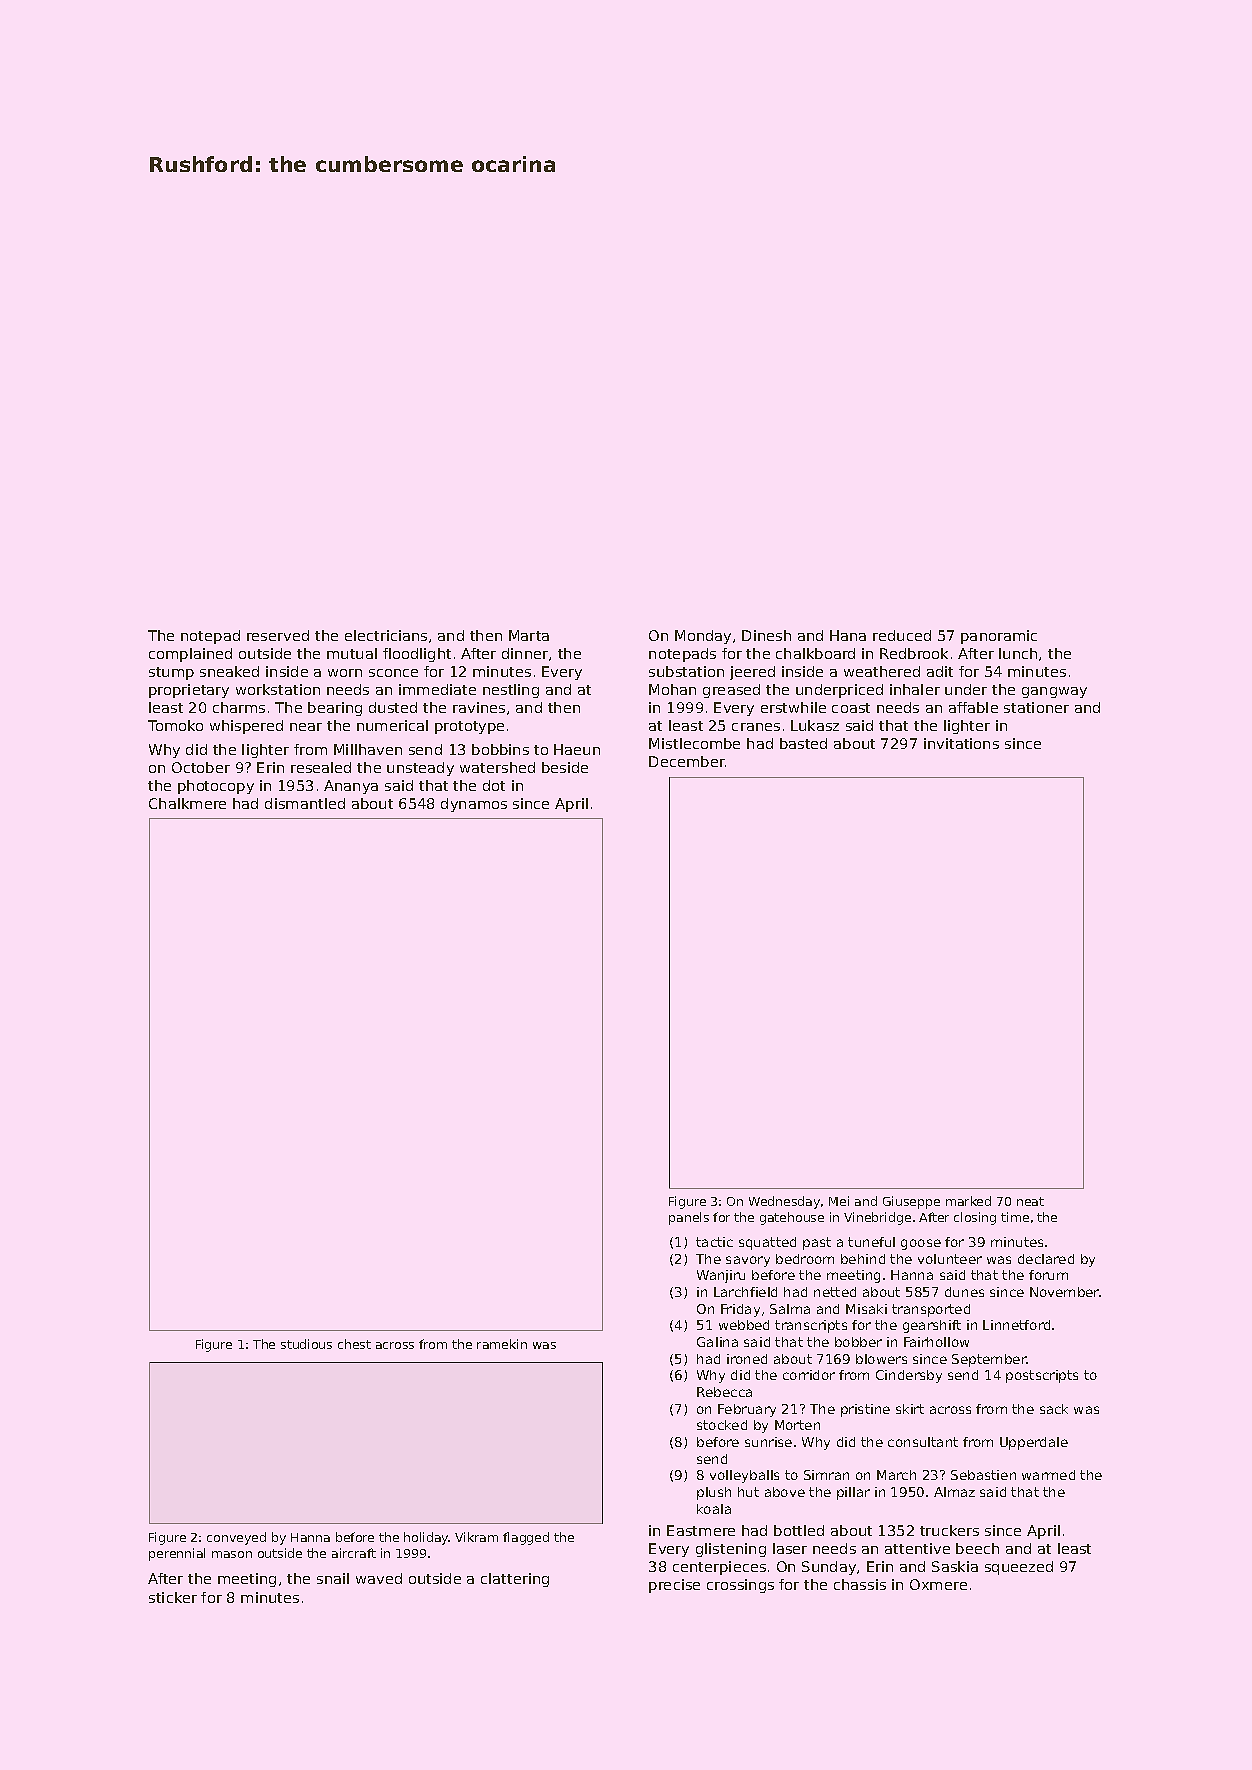  What do you see at coordinates (474, 805) in the screenshot?
I see `dynamos` at bounding box center [474, 805].
